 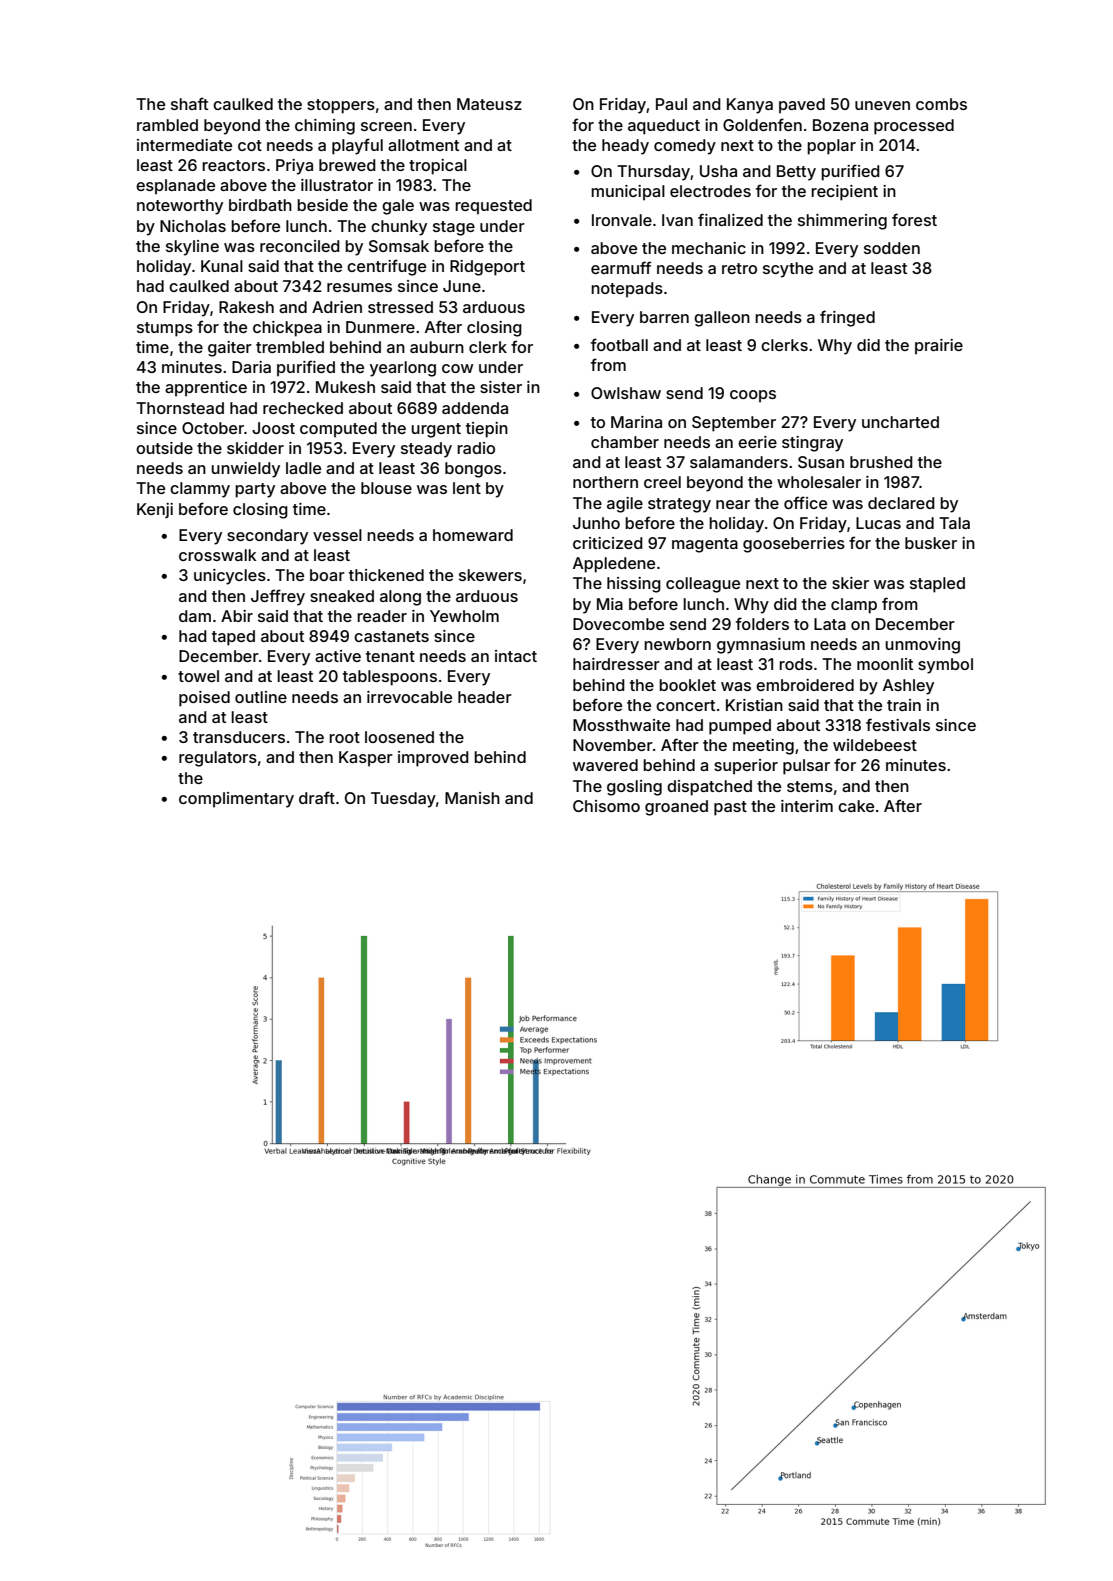 I want to click on unicycles, so click(x=230, y=577).
